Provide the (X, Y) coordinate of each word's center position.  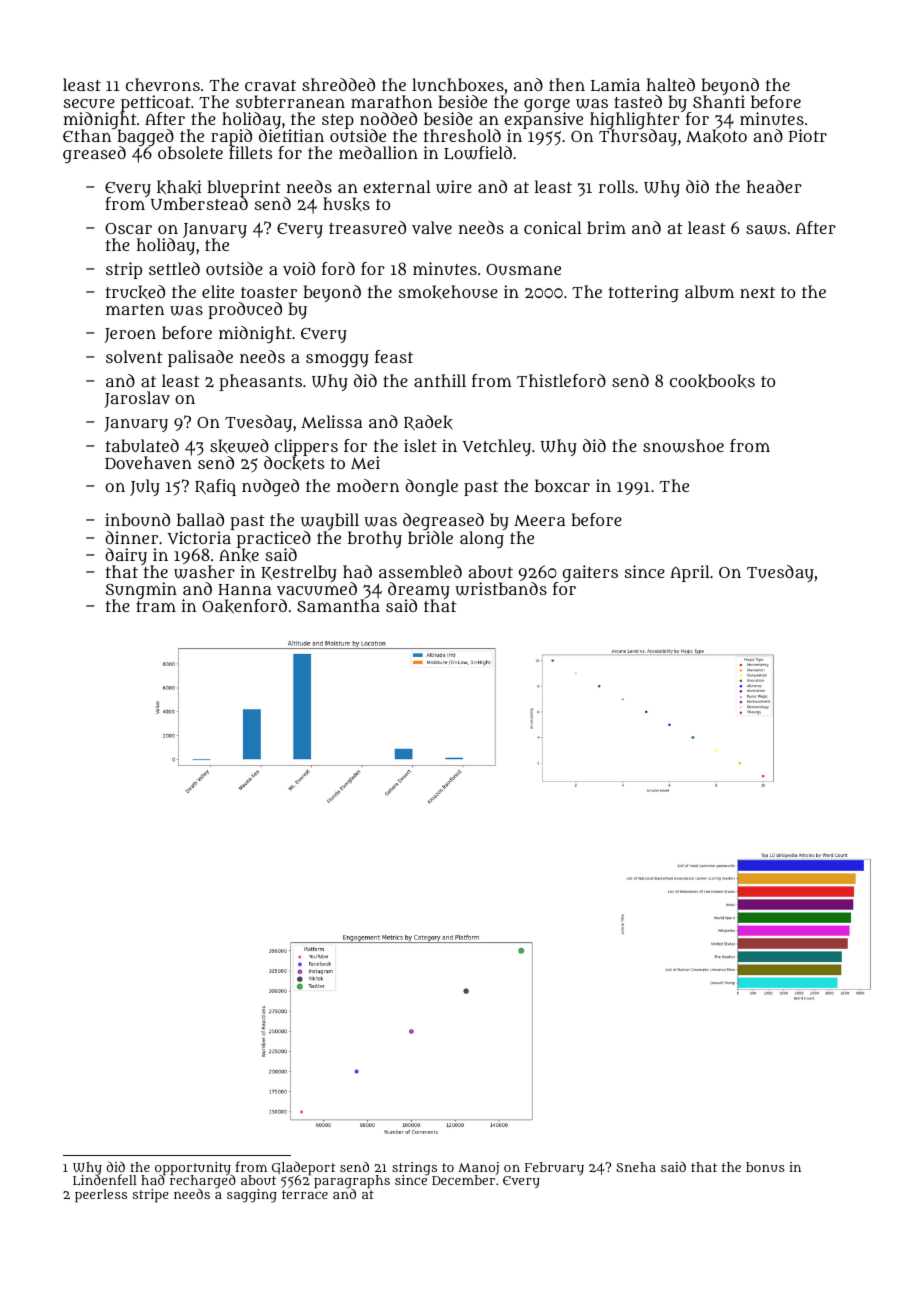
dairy (126, 556)
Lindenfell (105, 1181)
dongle (431, 487)
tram (156, 606)
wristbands (501, 589)
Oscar (128, 228)
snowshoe (683, 446)
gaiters (590, 573)
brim (606, 227)
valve (432, 227)
